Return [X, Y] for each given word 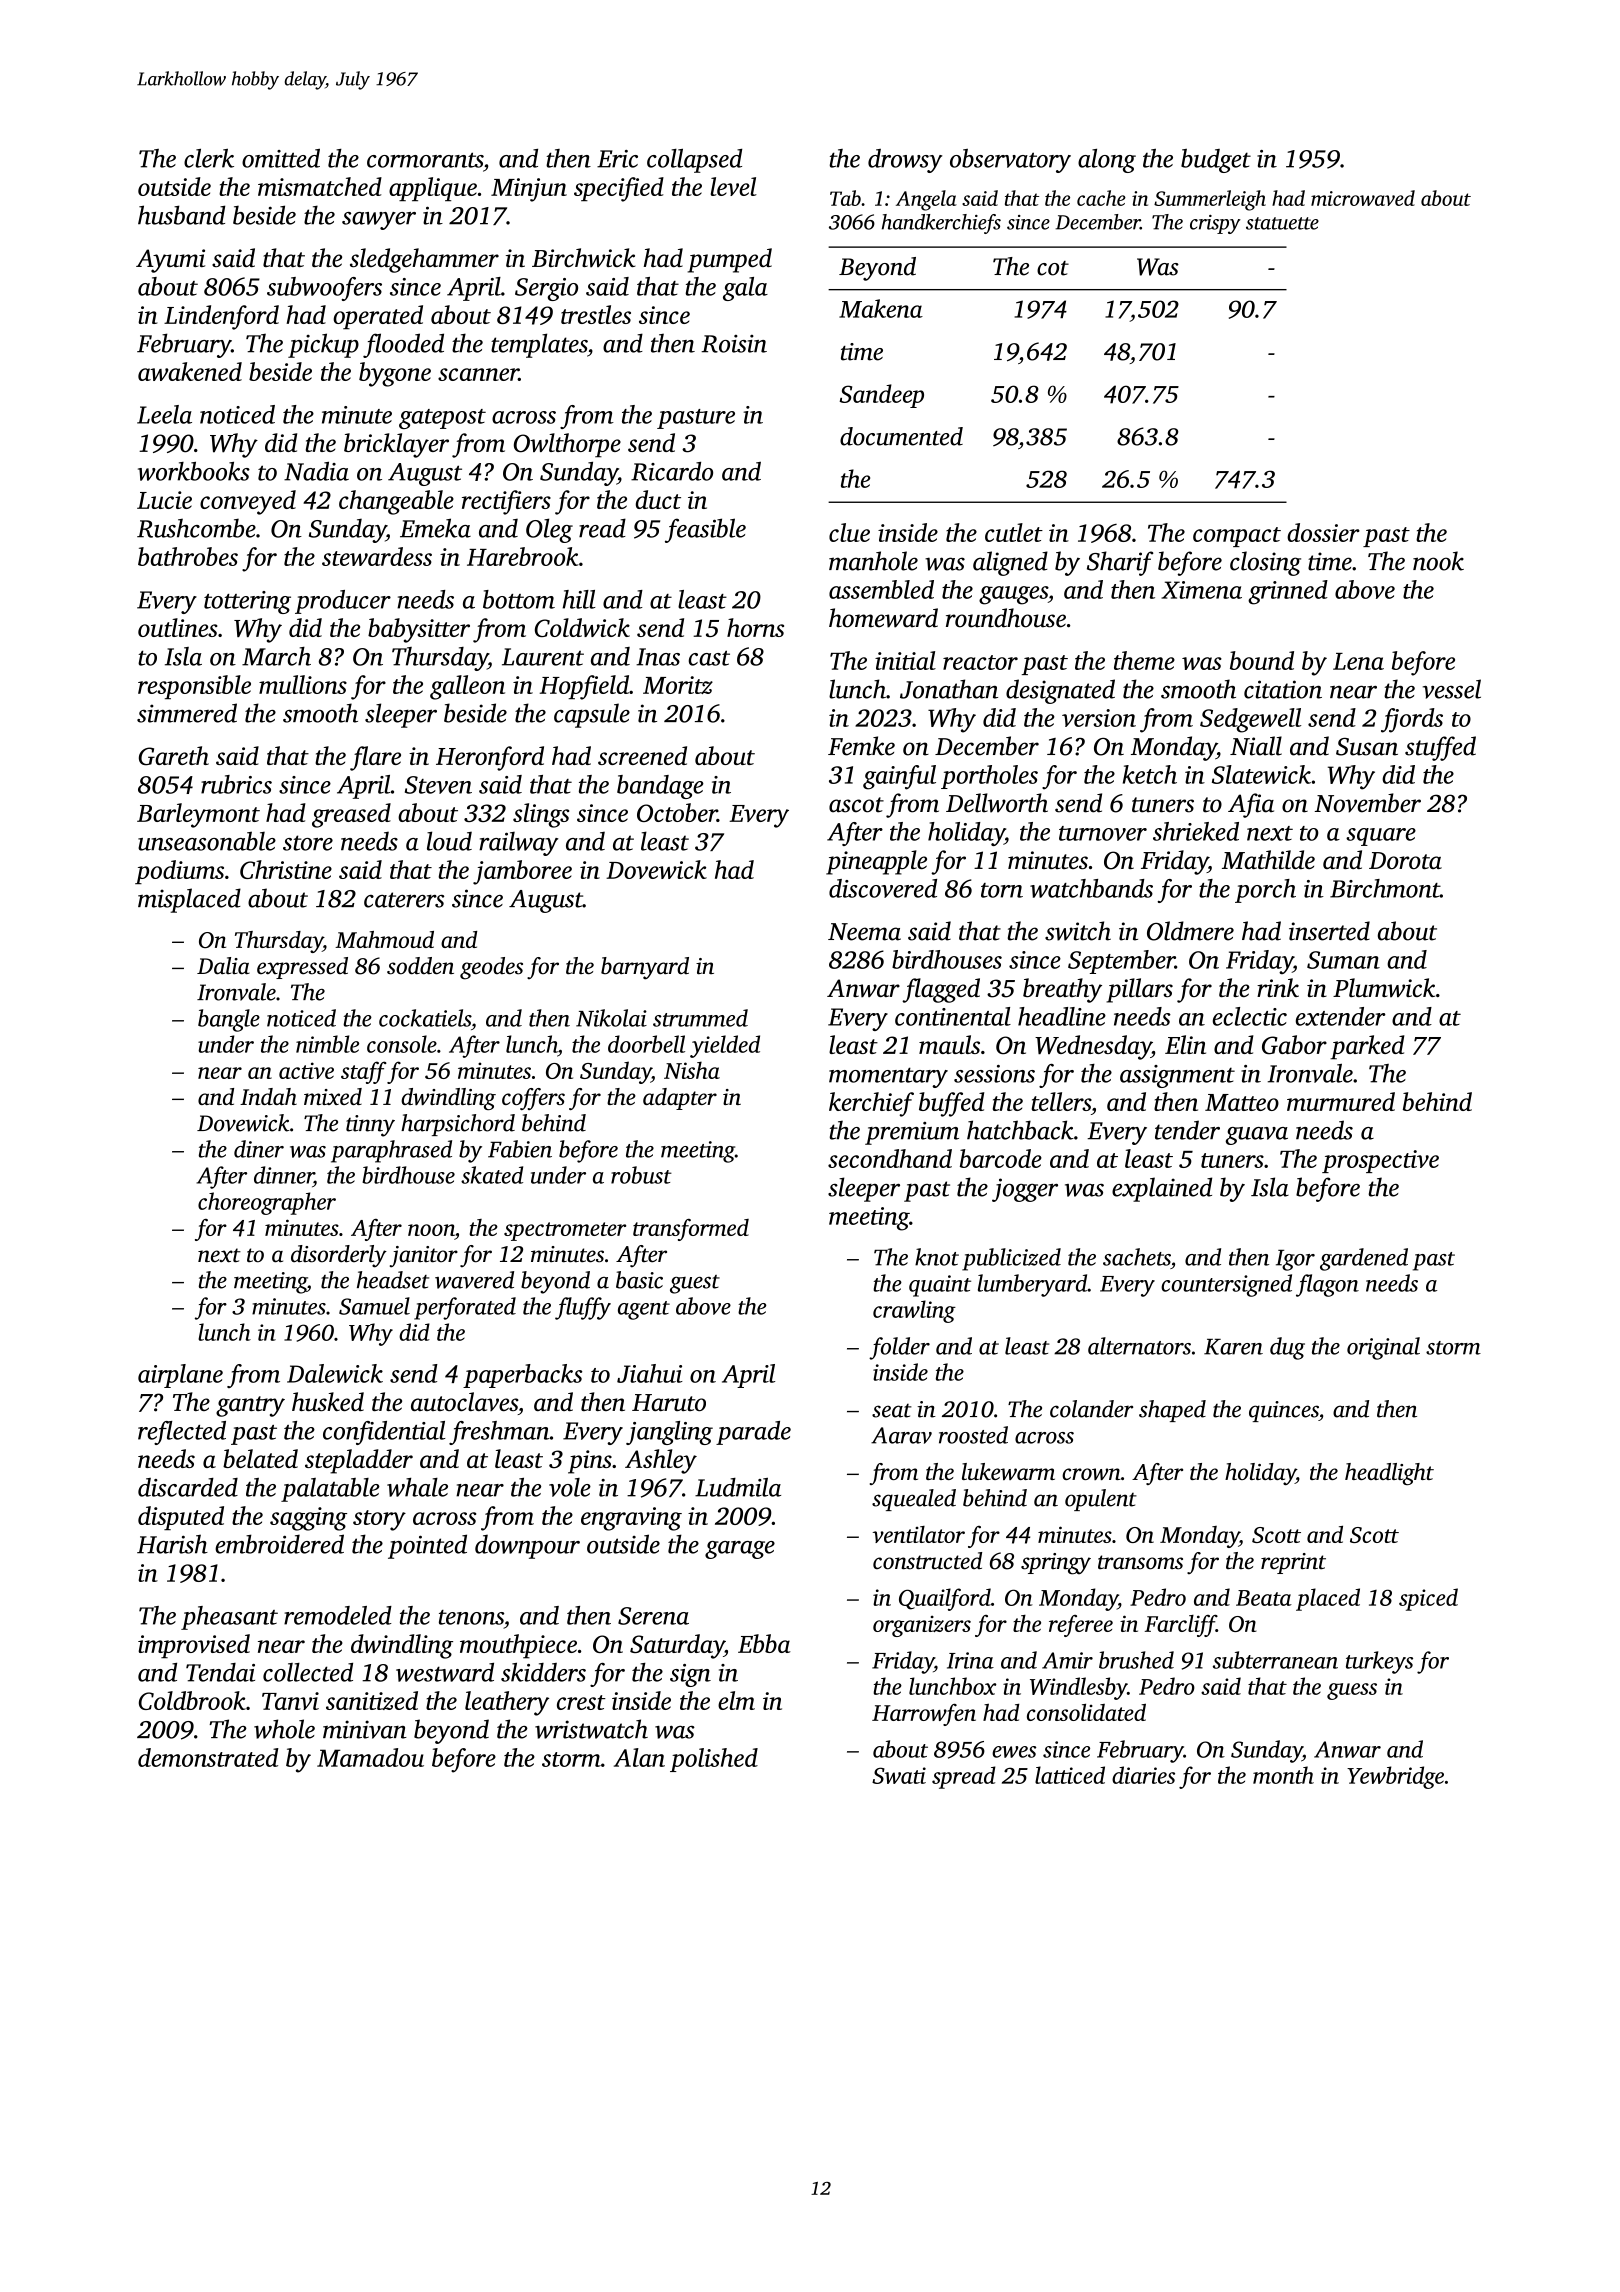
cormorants [425, 160]
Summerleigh [1210, 200]
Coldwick [582, 627]
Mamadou [370, 1757]
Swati [899, 1775]
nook [1438, 561]
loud [449, 841]
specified [619, 189]
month [1283, 1775]
